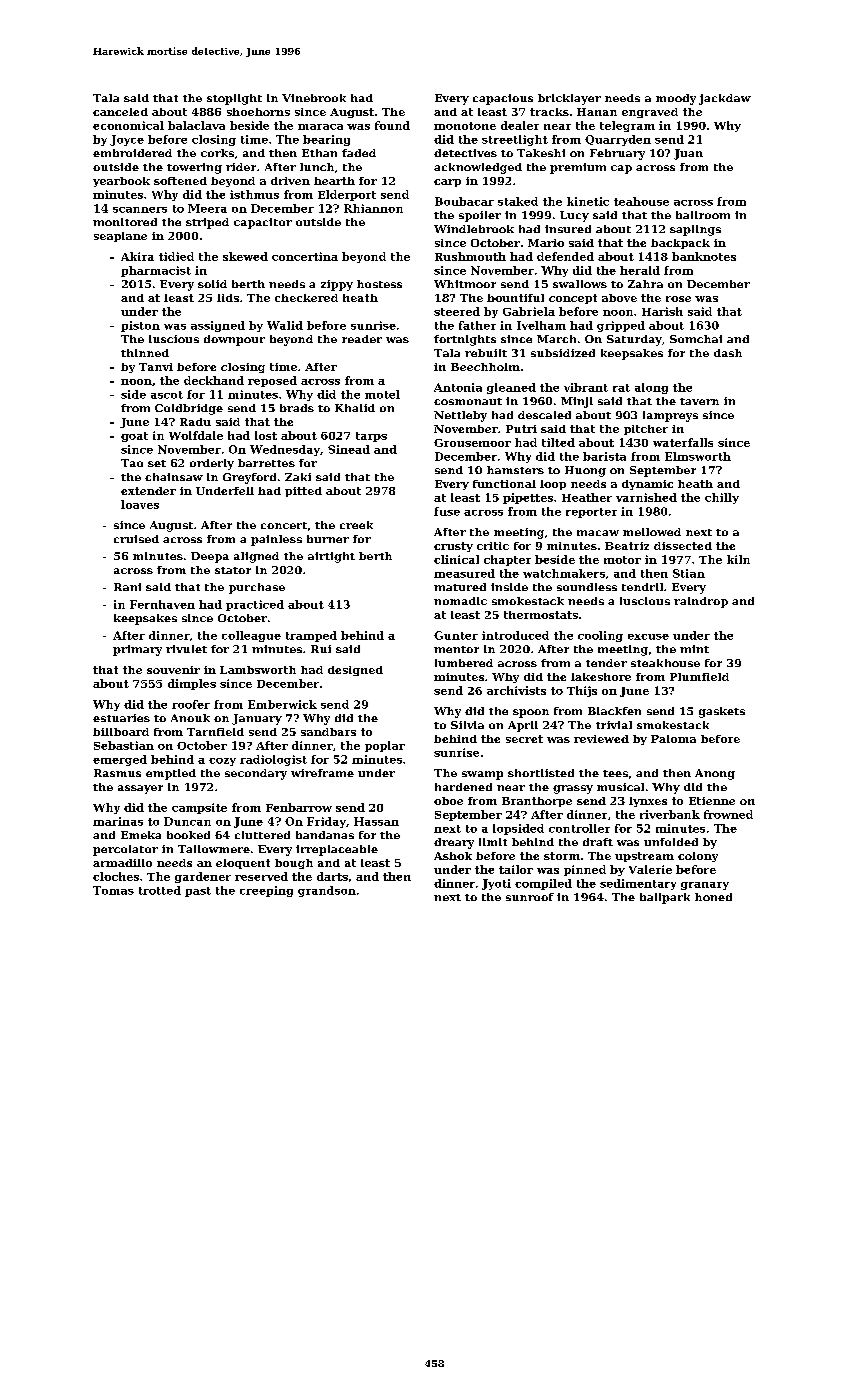 The height and width of the document is (1400, 849). What do you see at coordinates (314, 98) in the document?
I see `Vinebrook` at bounding box center [314, 98].
